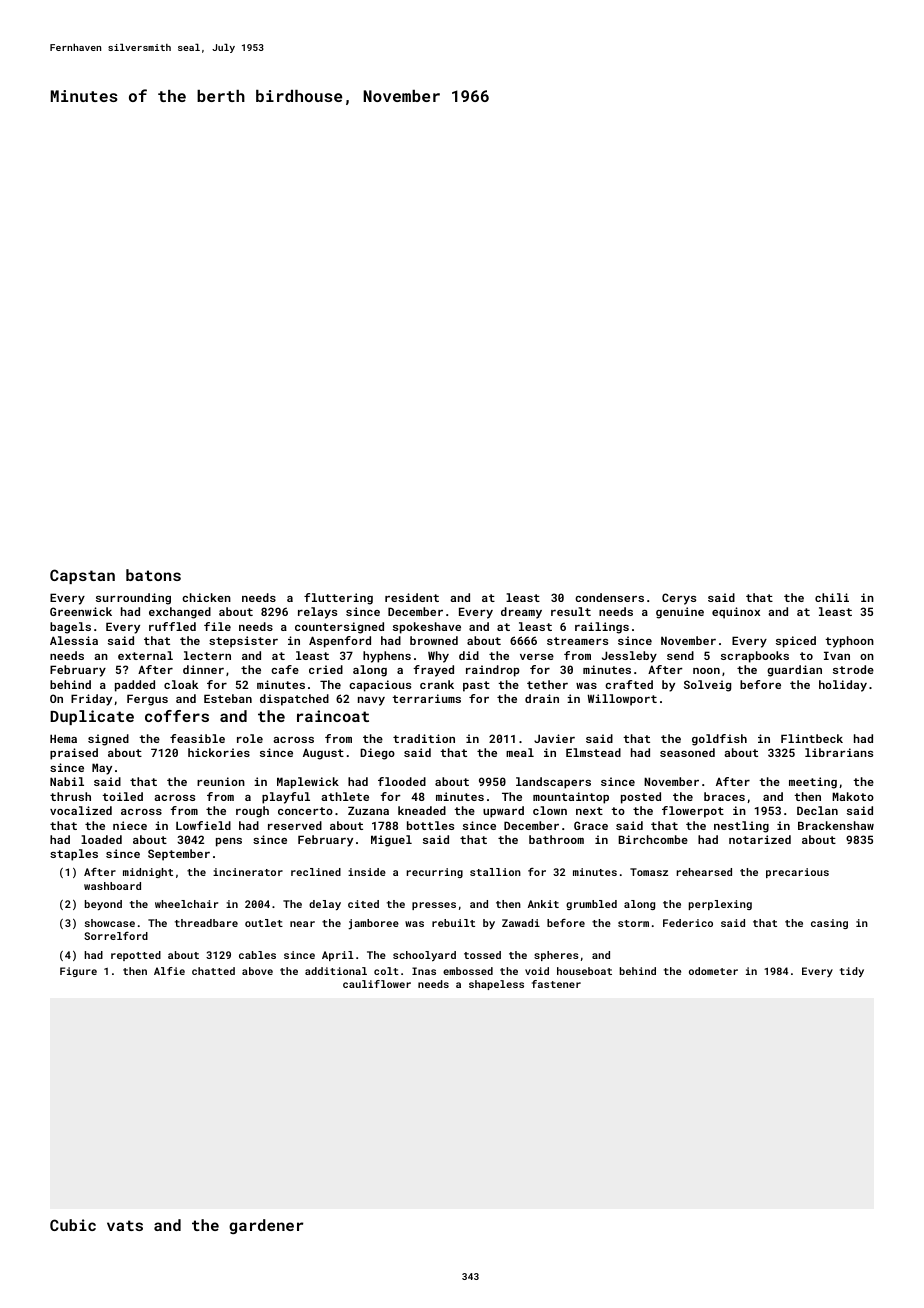  Describe the element at coordinates (207, 655) in the document. I see `lectern` at that location.
